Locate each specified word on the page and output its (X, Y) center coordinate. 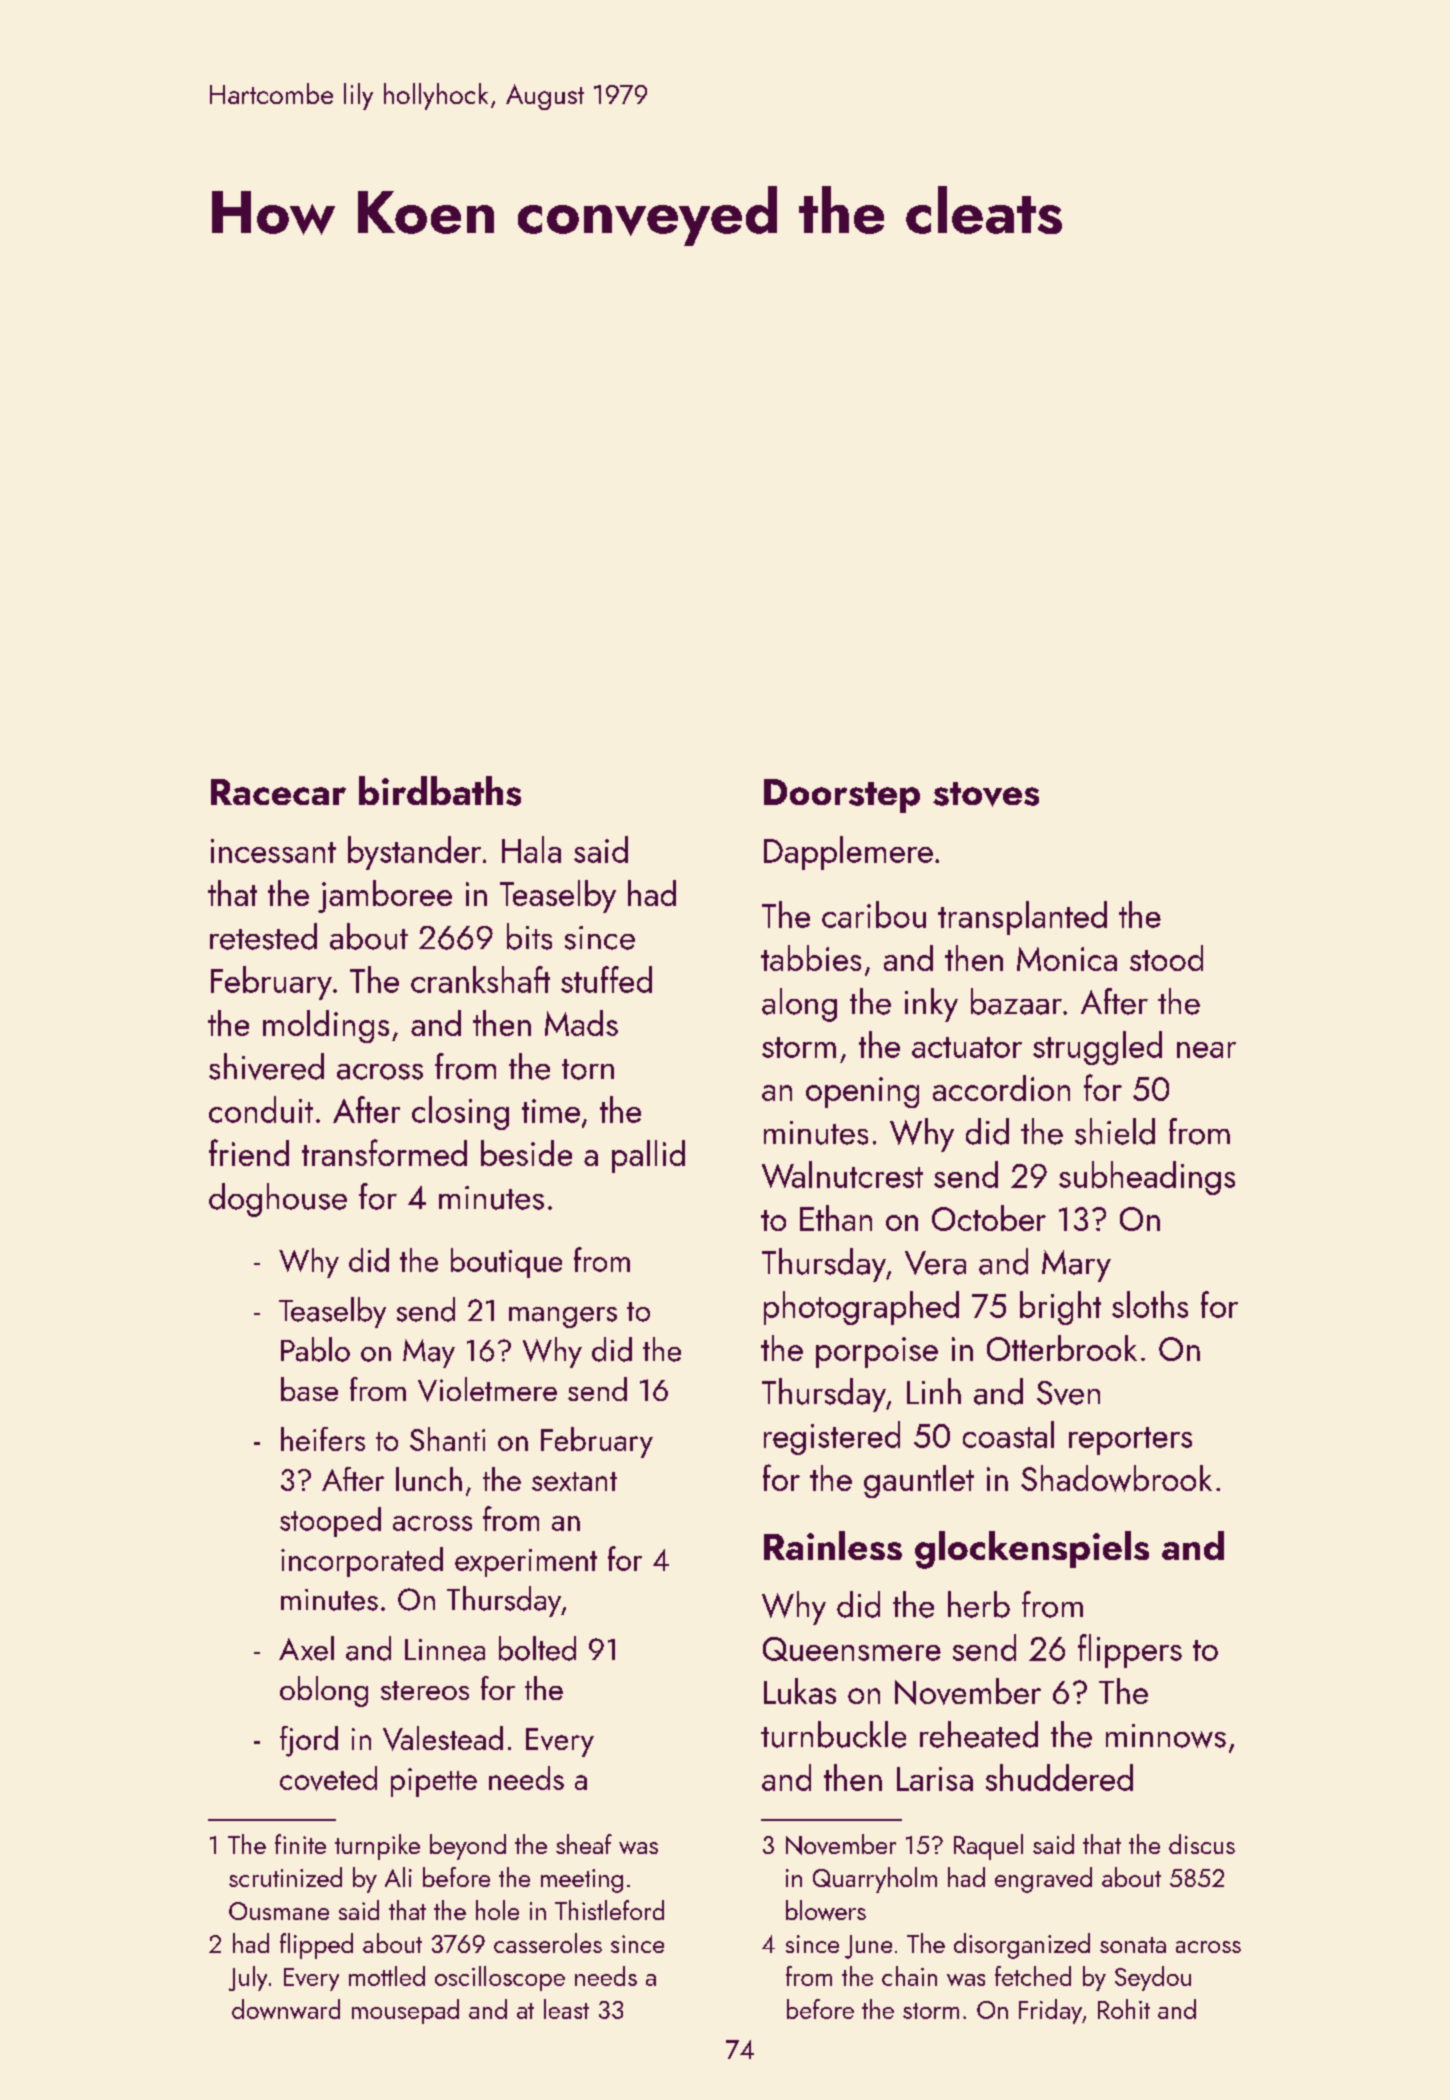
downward (286, 2009)
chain (909, 1976)
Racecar (278, 792)
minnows (1166, 1736)
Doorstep (842, 796)
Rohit (1124, 2009)
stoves (986, 794)
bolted (537, 1648)
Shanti (447, 1439)
